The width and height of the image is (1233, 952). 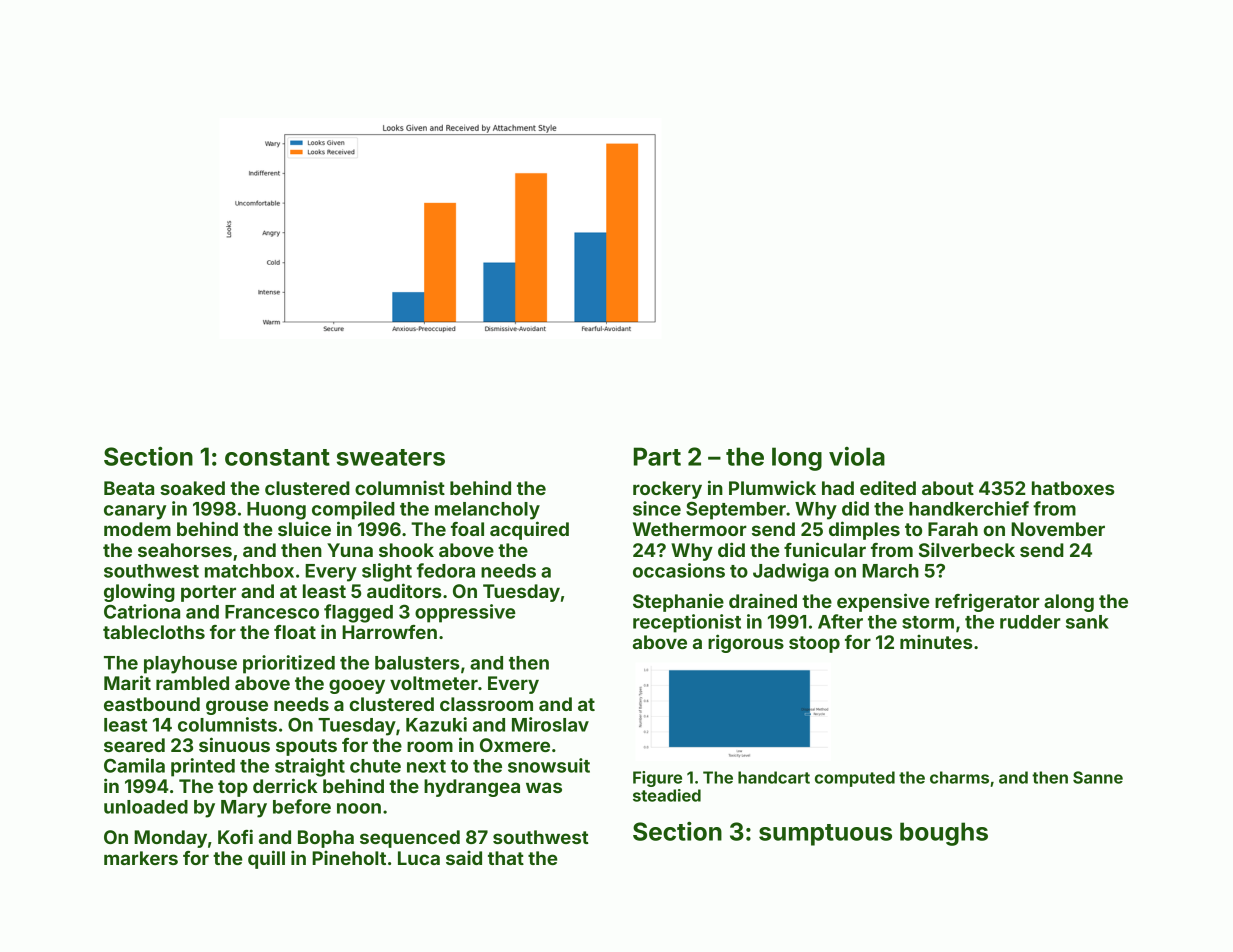 What do you see at coordinates (944, 834) in the image?
I see `boughs` at bounding box center [944, 834].
